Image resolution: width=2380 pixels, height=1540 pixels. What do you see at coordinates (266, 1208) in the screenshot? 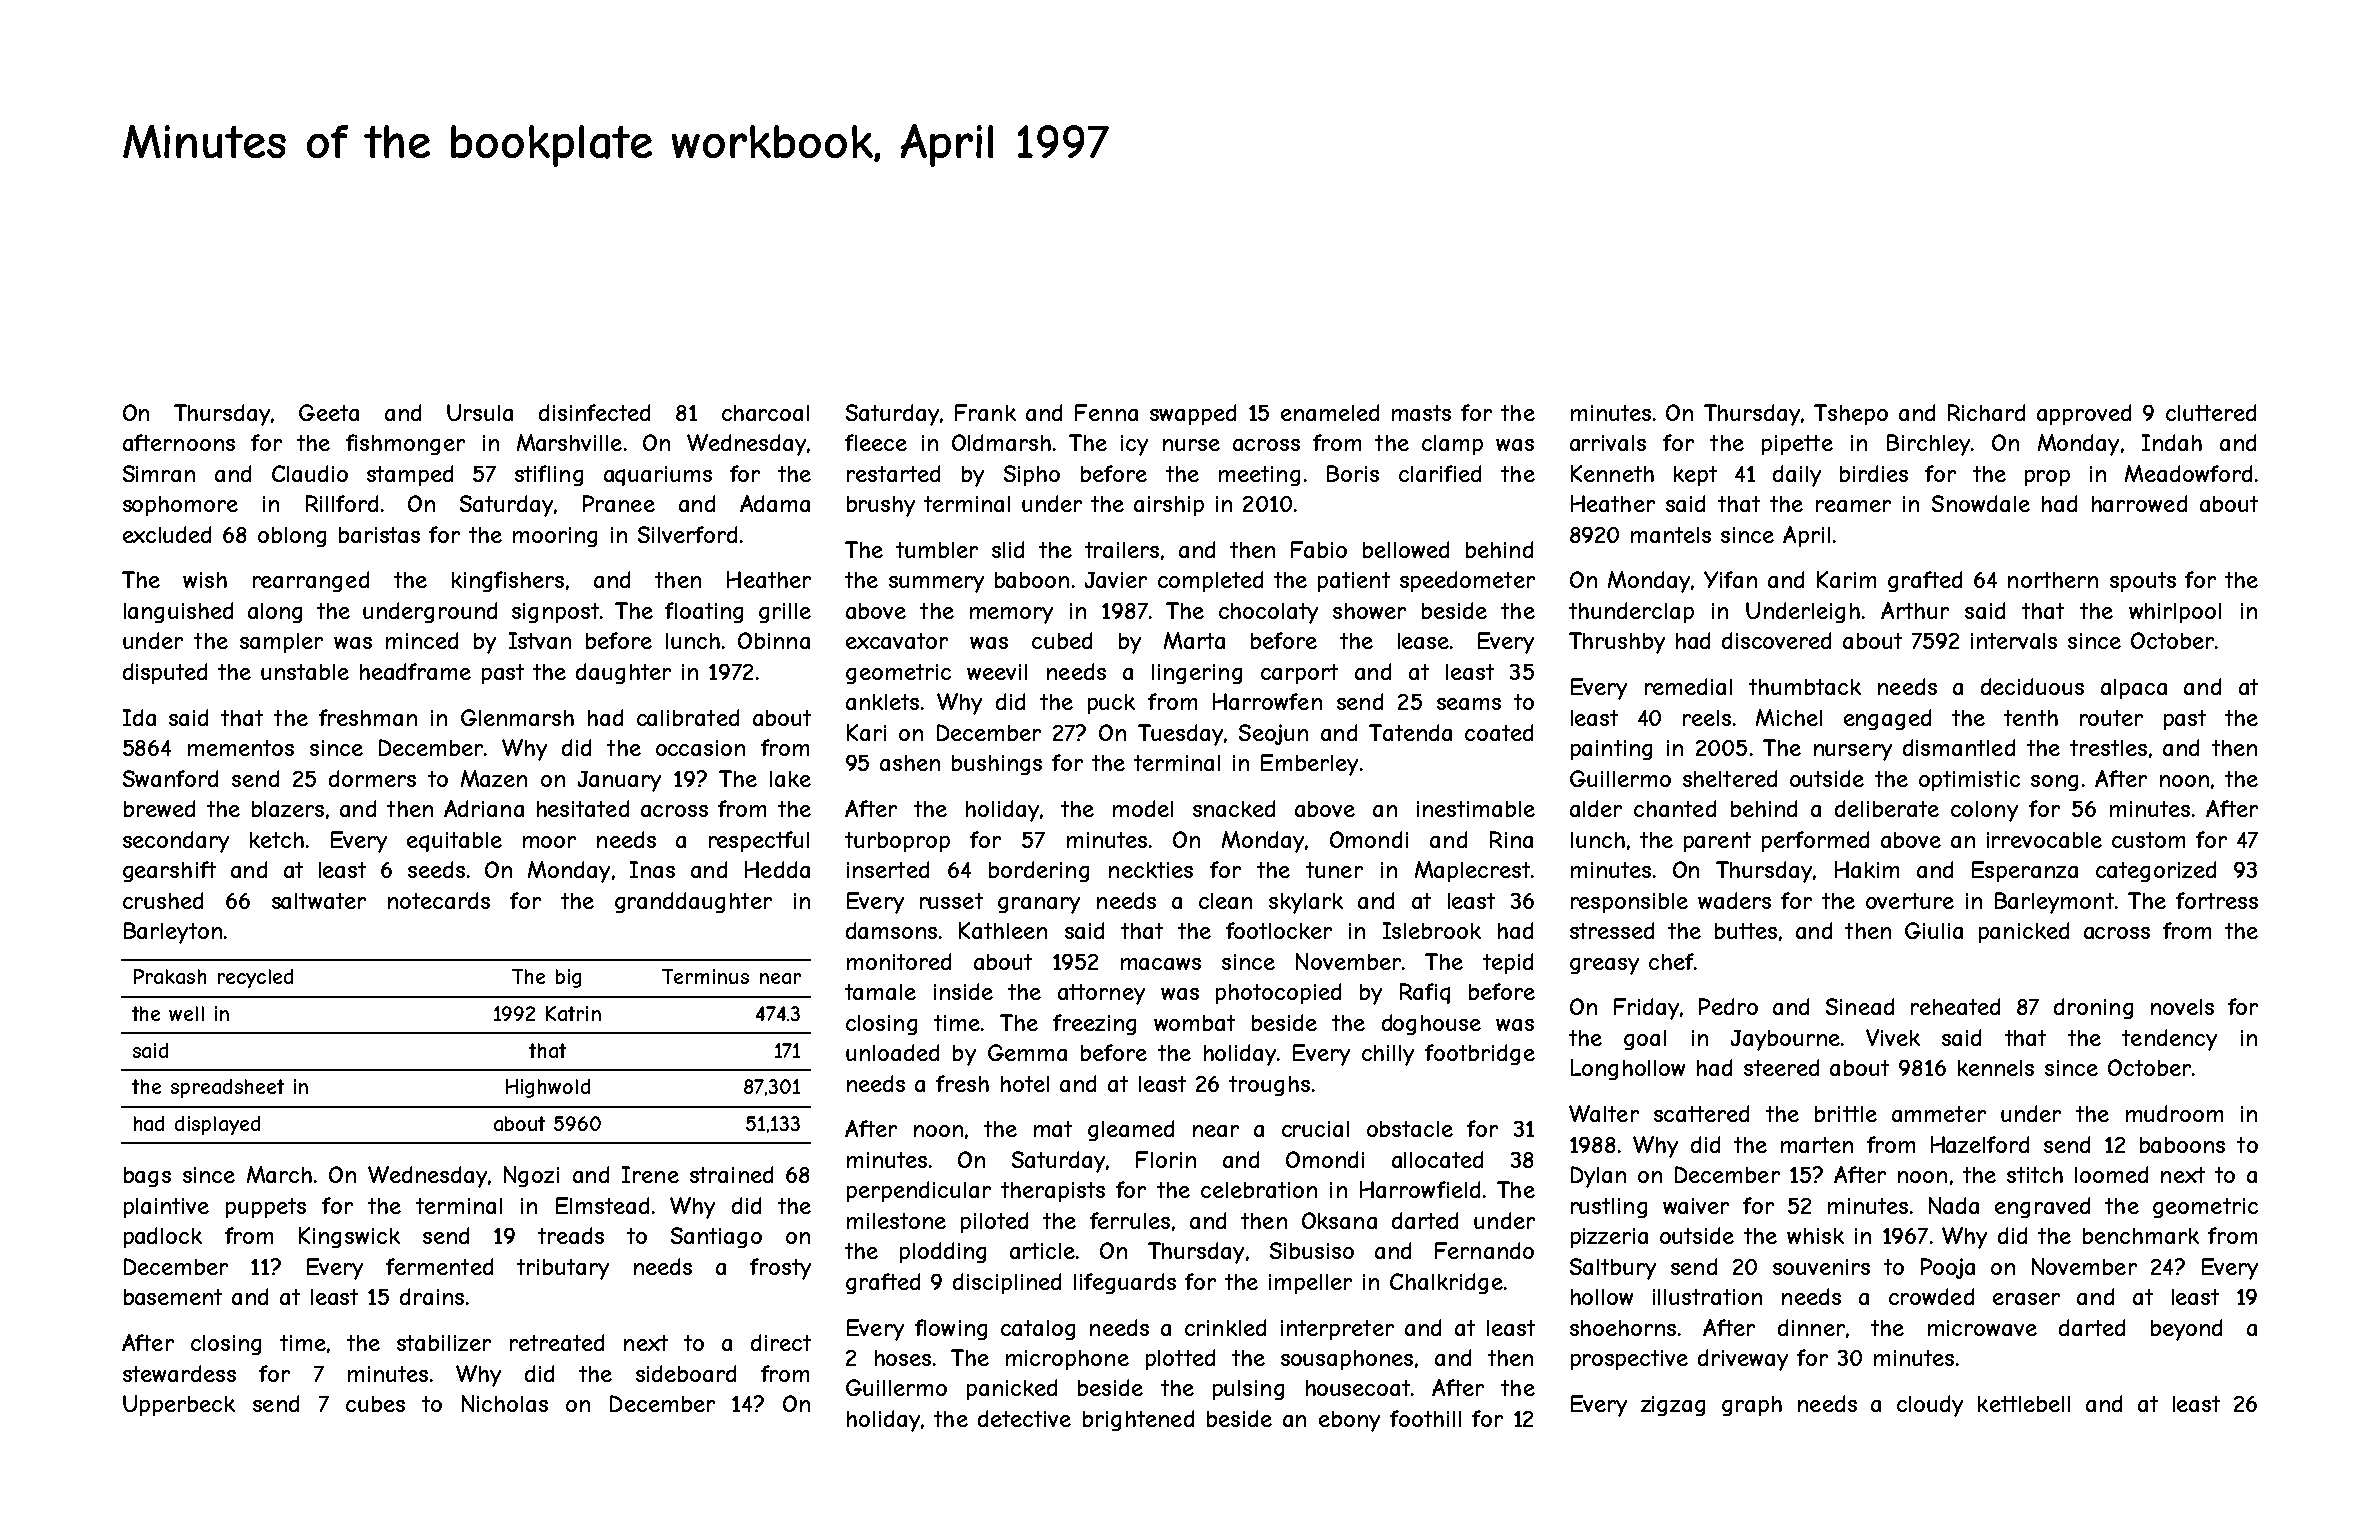
I see `puppets` at bounding box center [266, 1208].
